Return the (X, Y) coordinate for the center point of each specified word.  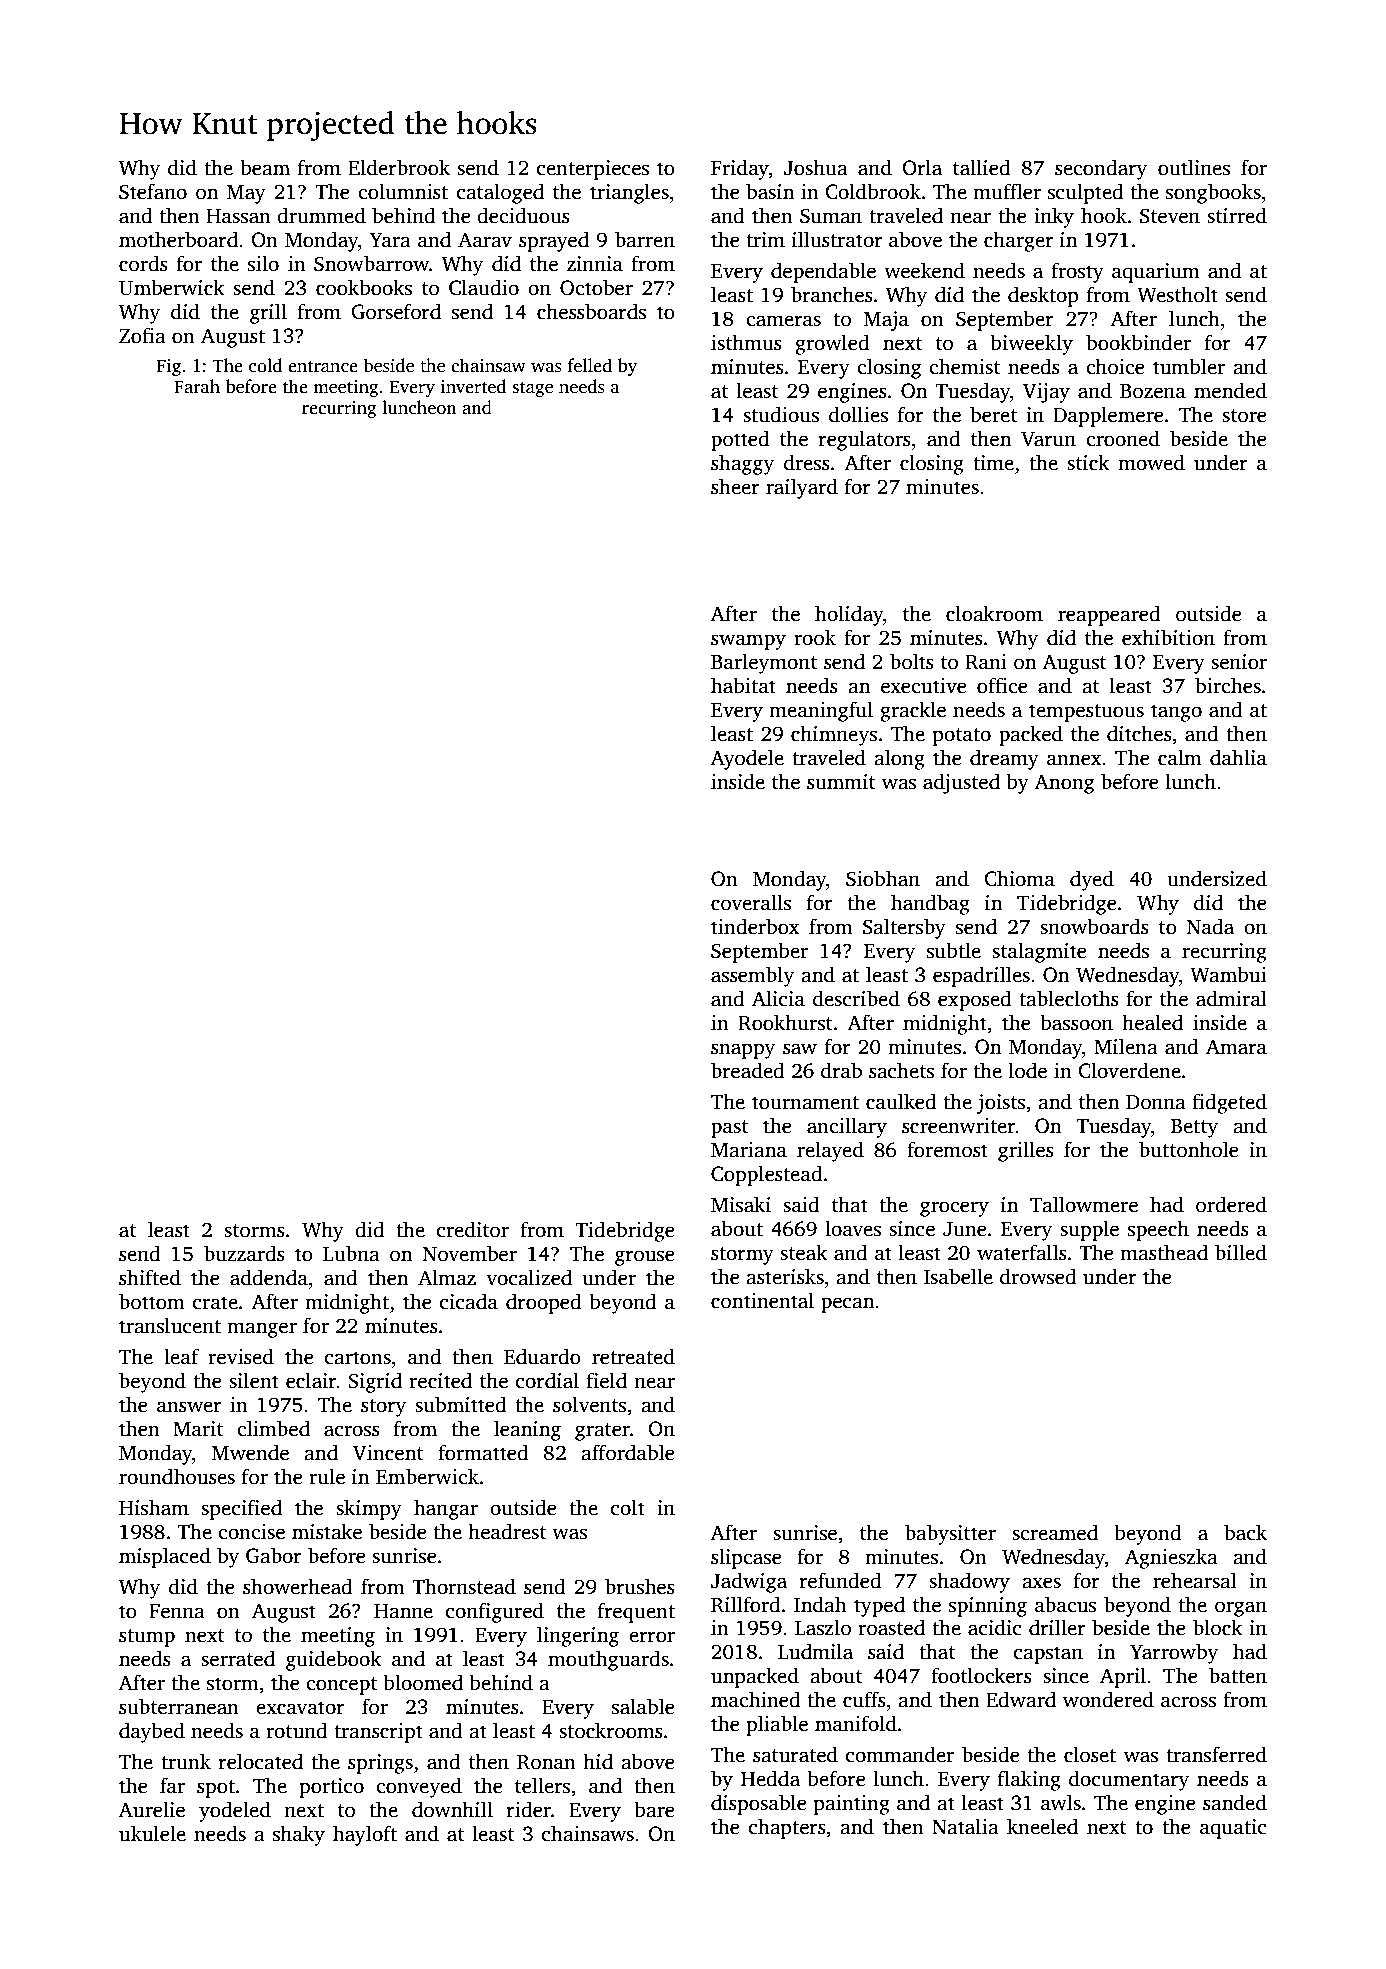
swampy (748, 642)
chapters (787, 1828)
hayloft (365, 1835)
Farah (197, 386)
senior (1239, 662)
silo (263, 263)
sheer (735, 486)
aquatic (1233, 1829)
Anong (1064, 784)
